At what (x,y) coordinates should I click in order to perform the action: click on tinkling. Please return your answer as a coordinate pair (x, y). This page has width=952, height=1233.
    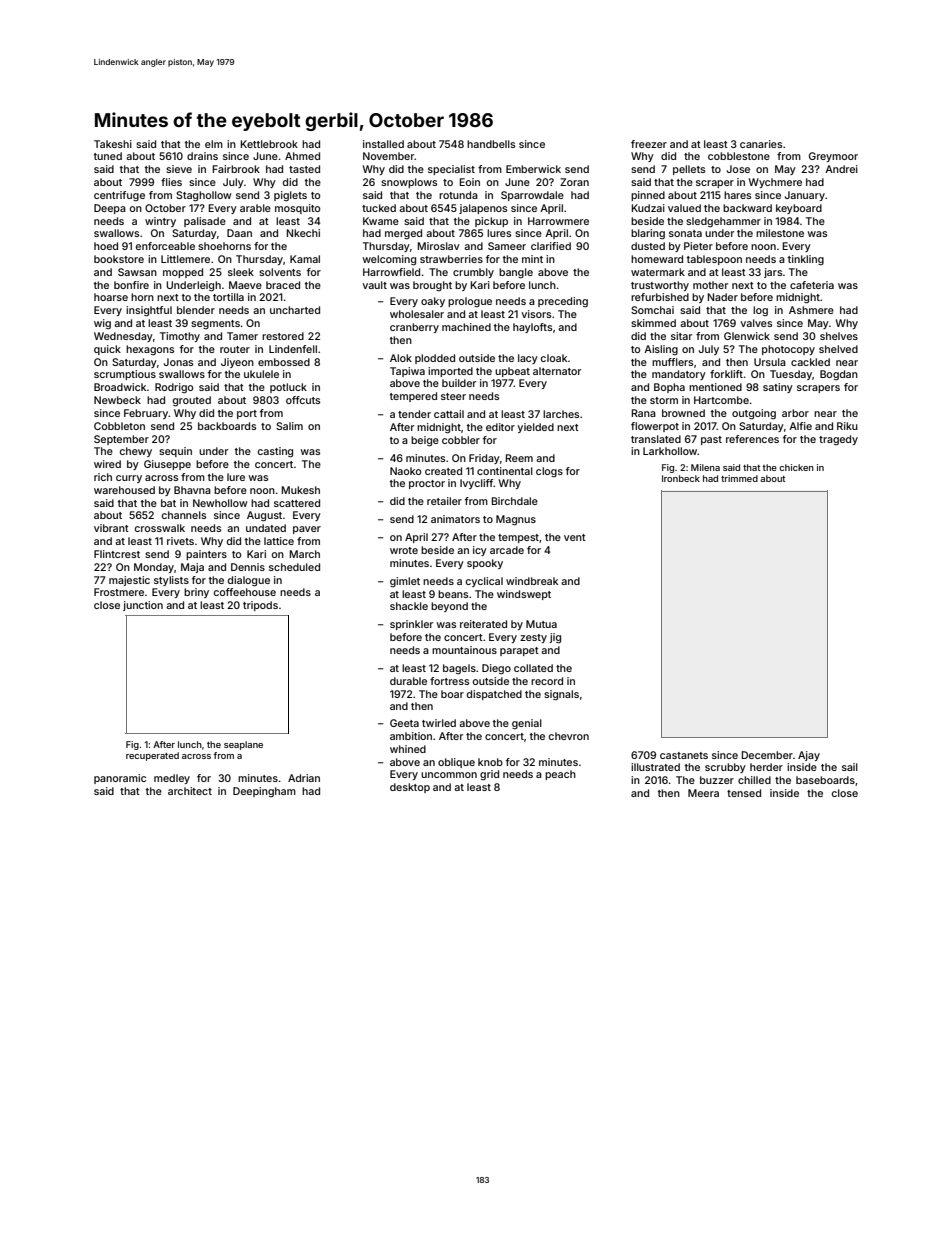
    Looking at the image, I should click on (806, 260).
